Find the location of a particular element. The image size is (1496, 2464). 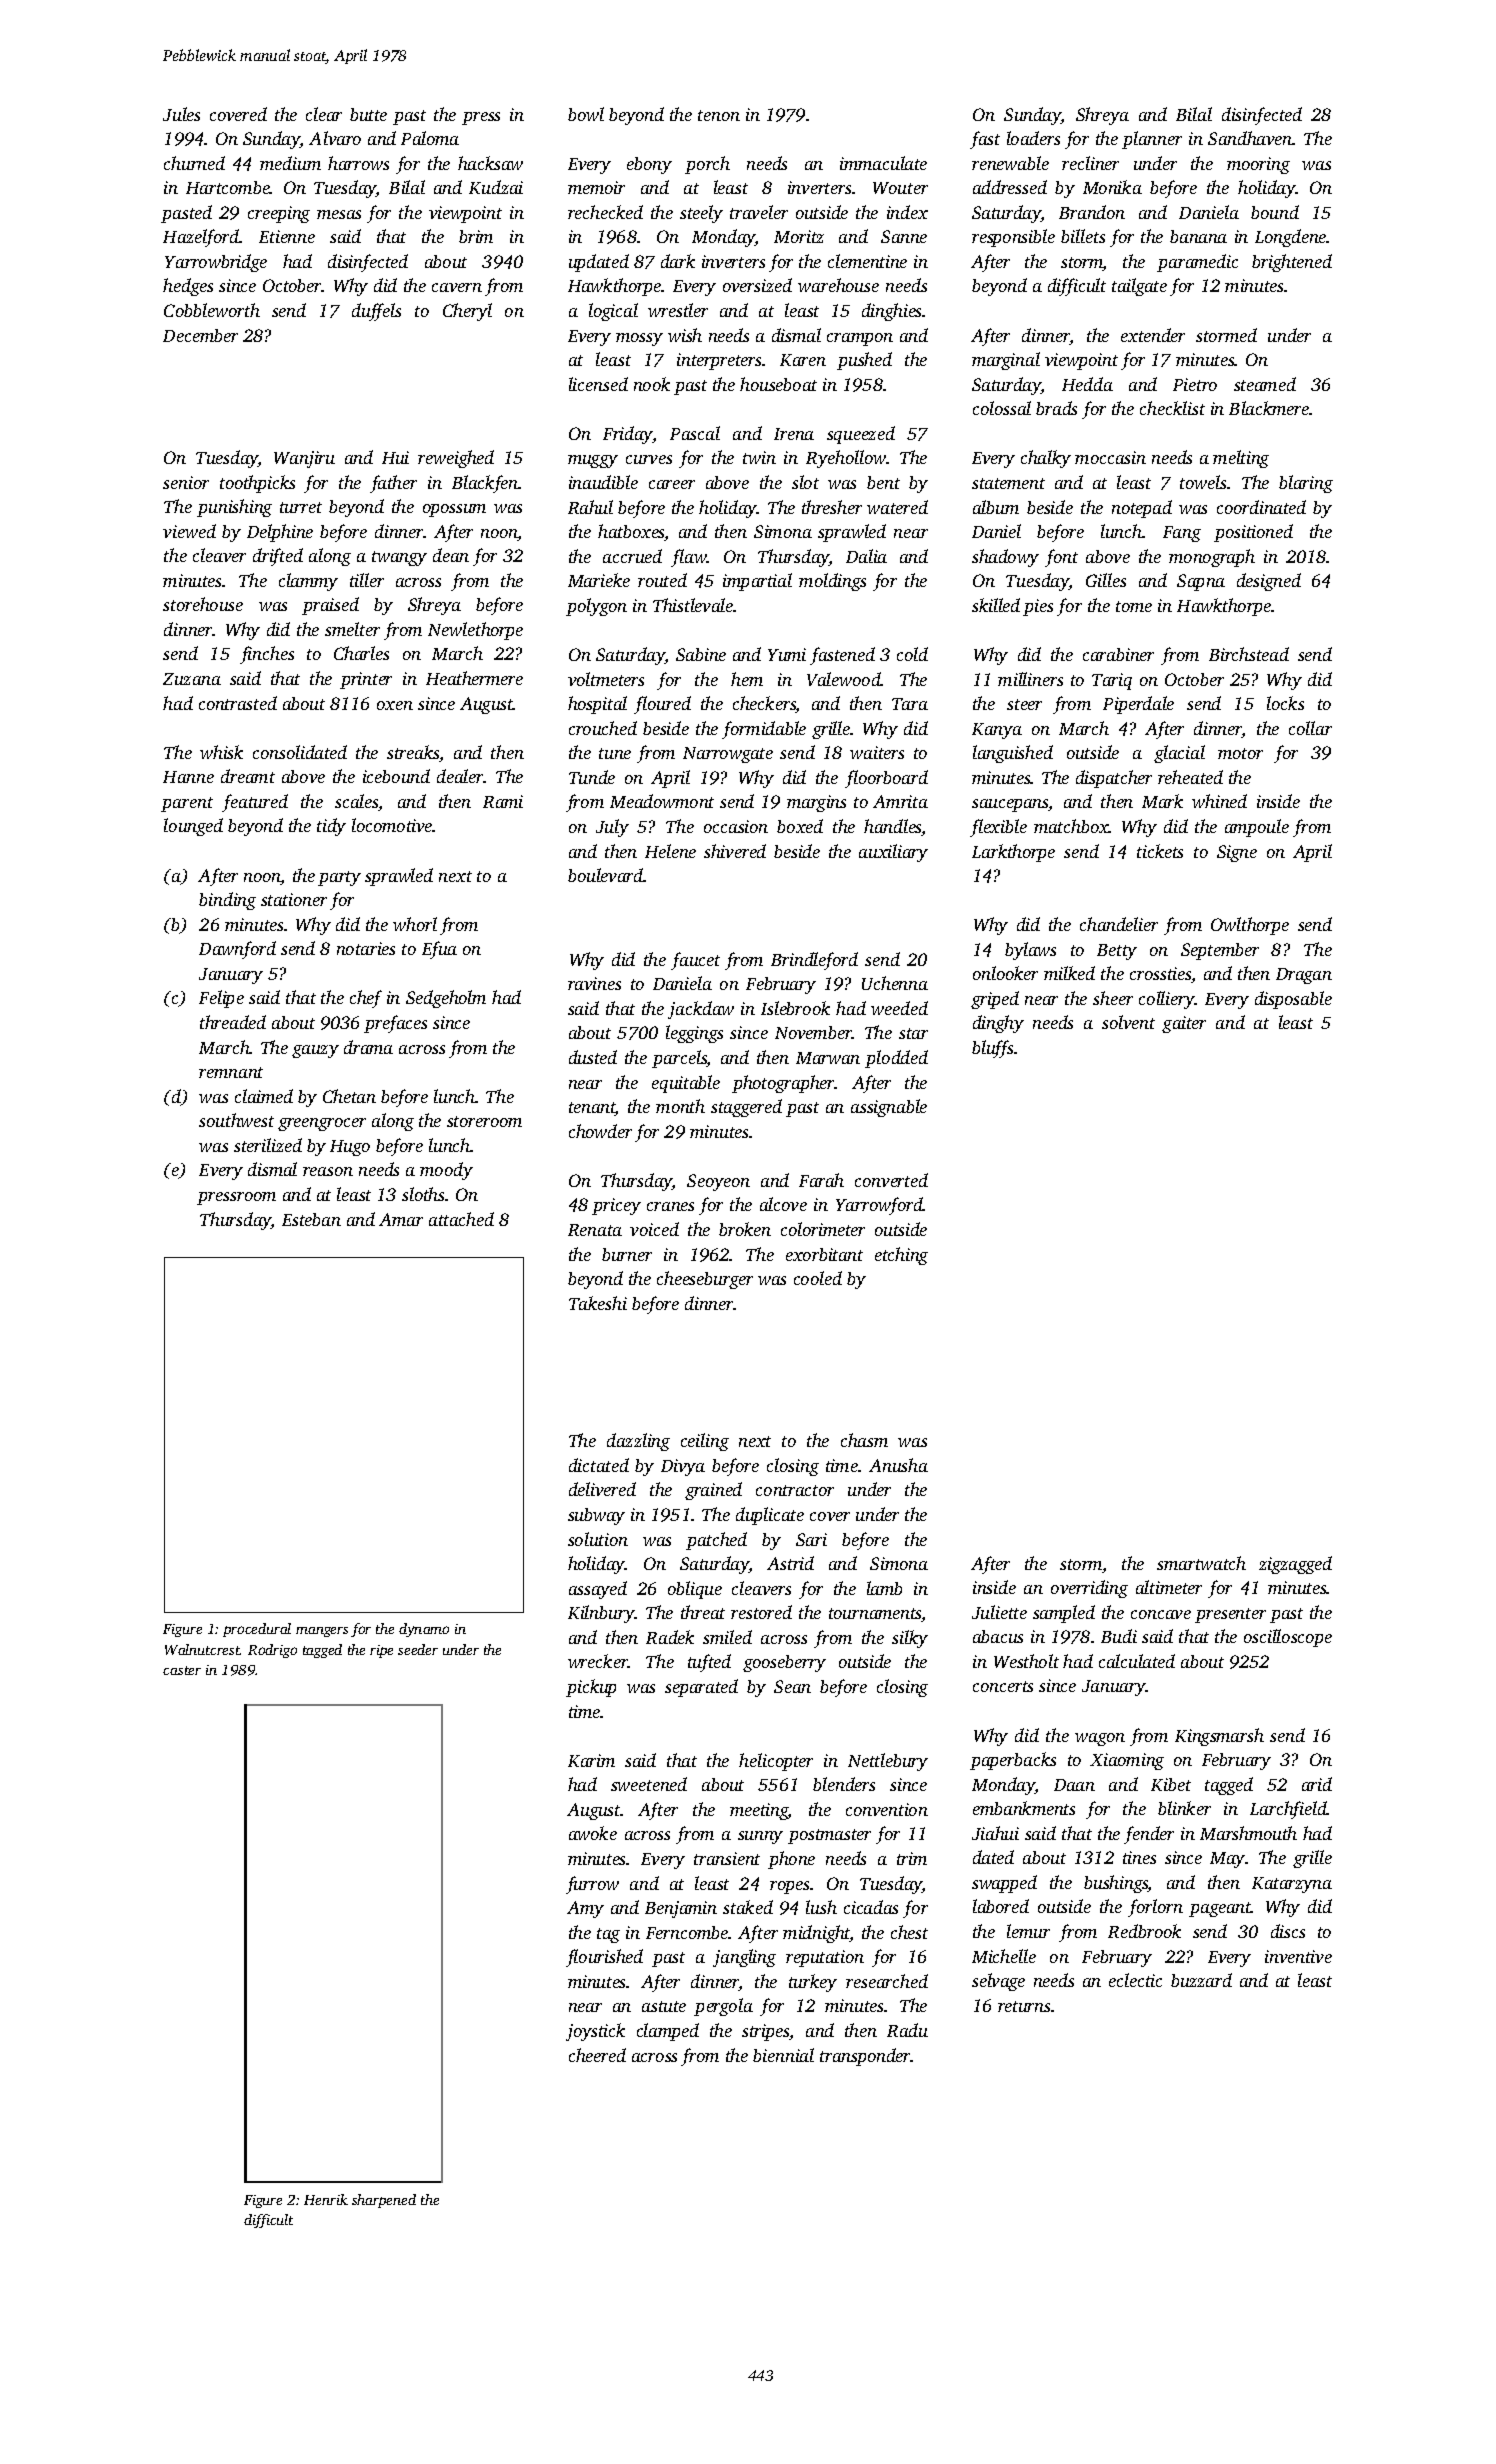

Narrowgate is located at coordinates (728, 755).
